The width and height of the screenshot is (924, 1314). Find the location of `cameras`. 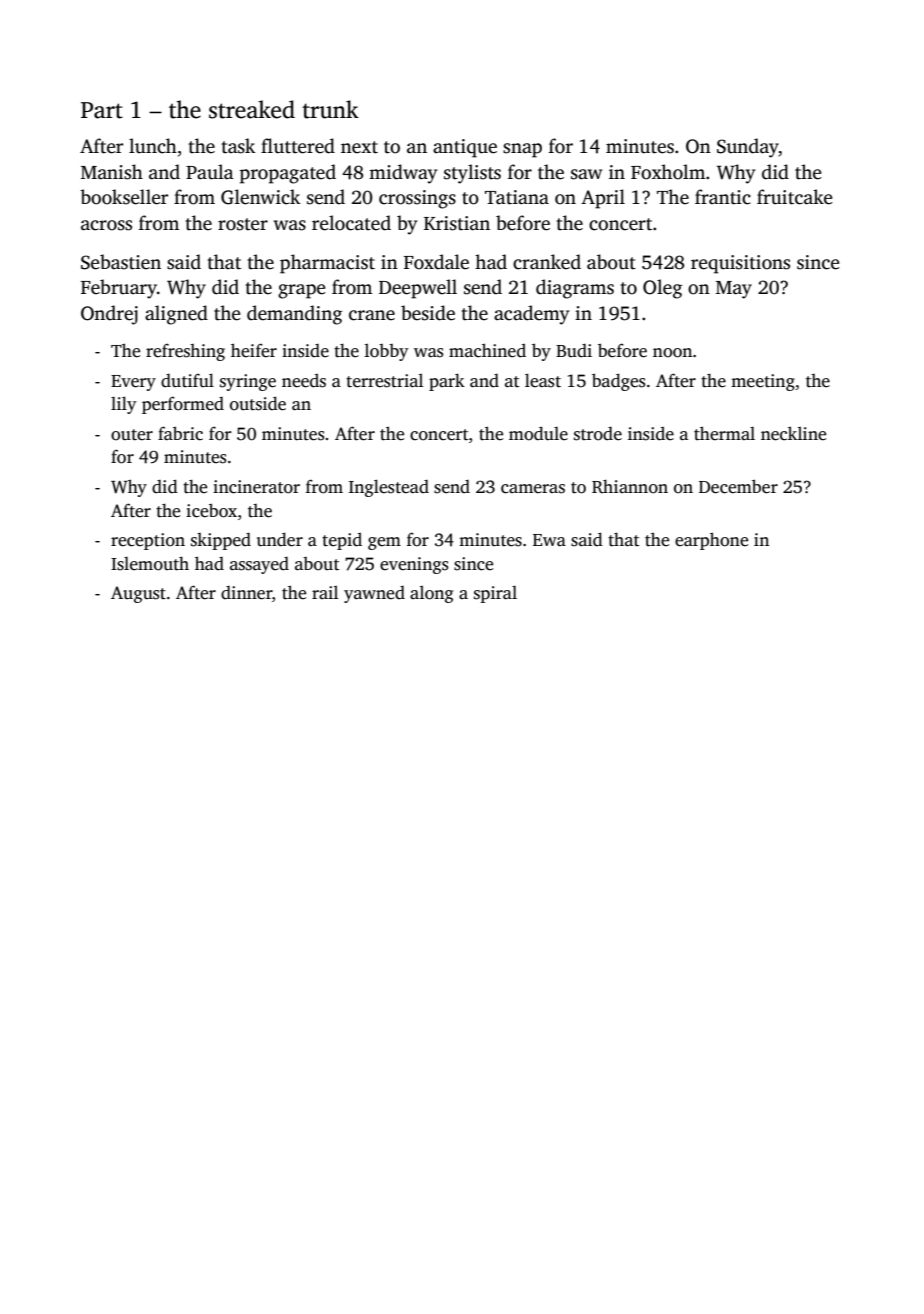

cameras is located at coordinates (533, 489).
